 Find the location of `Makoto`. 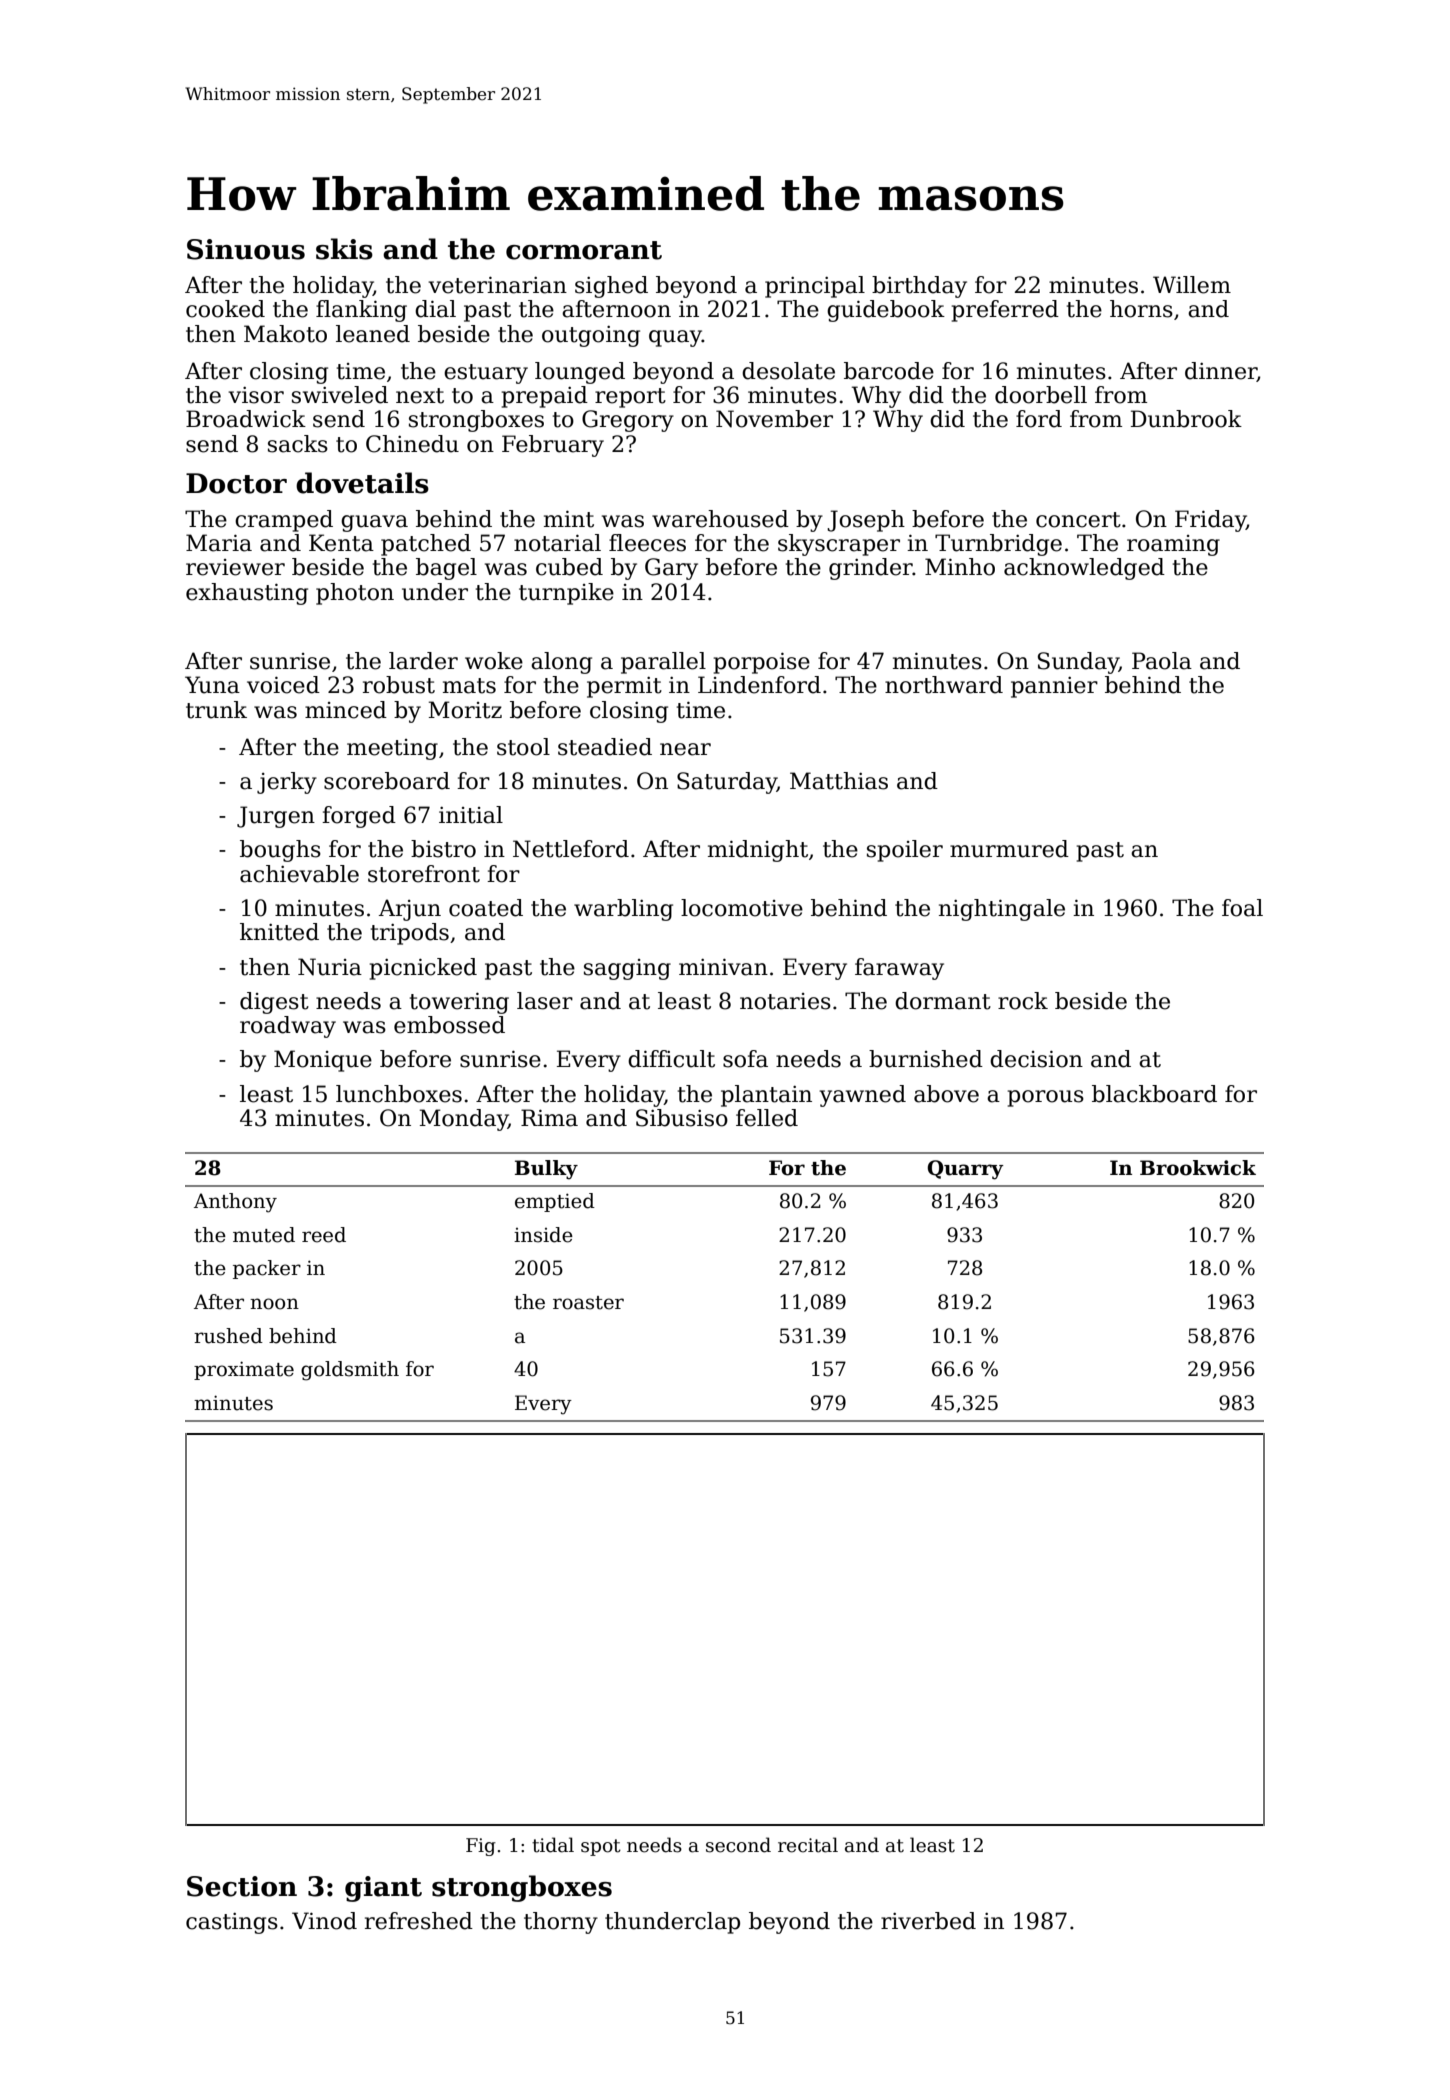

Makoto is located at coordinates (285, 334).
